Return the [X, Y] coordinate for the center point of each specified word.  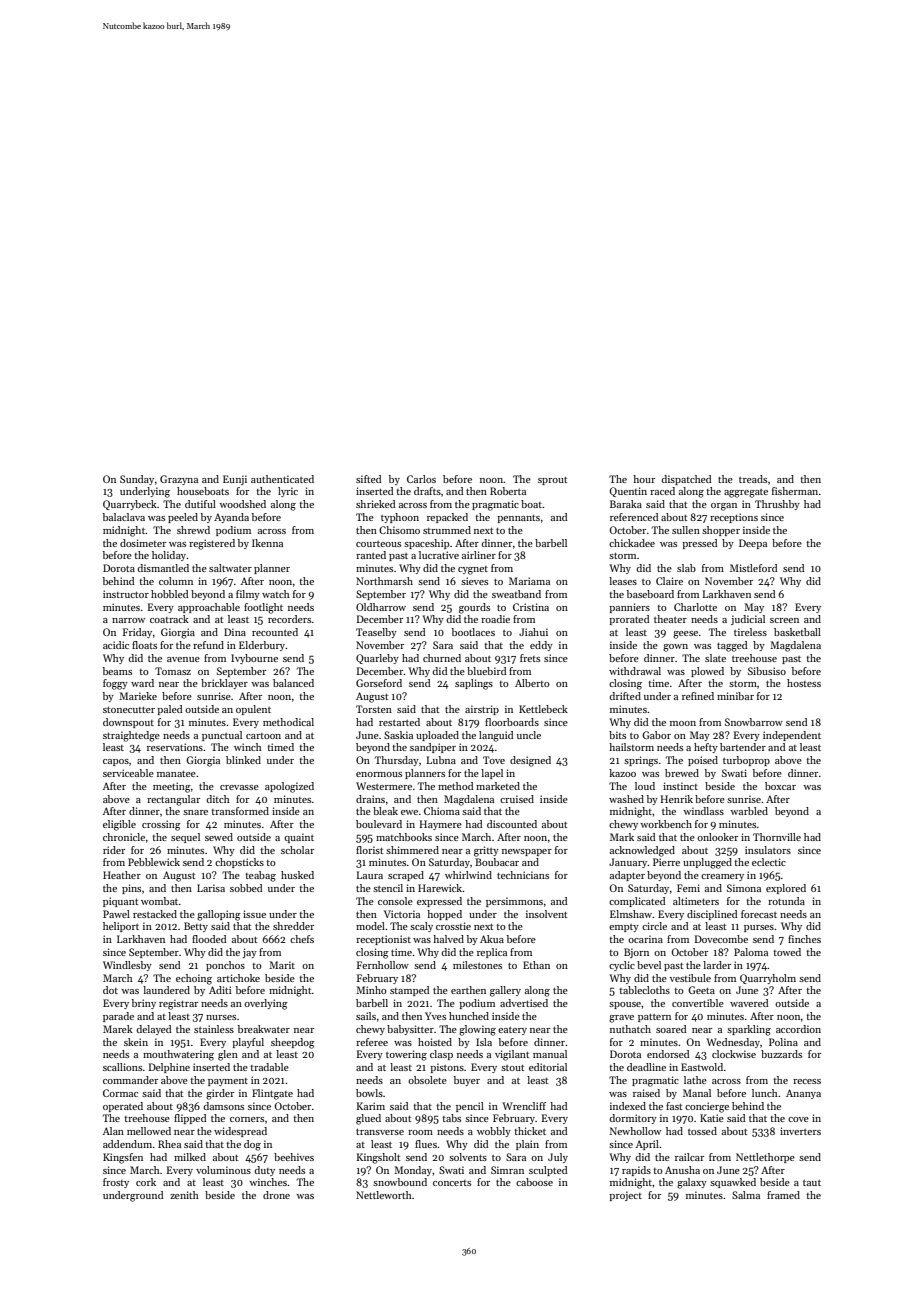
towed [787, 952]
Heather [122, 875]
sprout [552, 481]
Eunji [235, 480]
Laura [370, 875]
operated [123, 1107]
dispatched [686, 480]
